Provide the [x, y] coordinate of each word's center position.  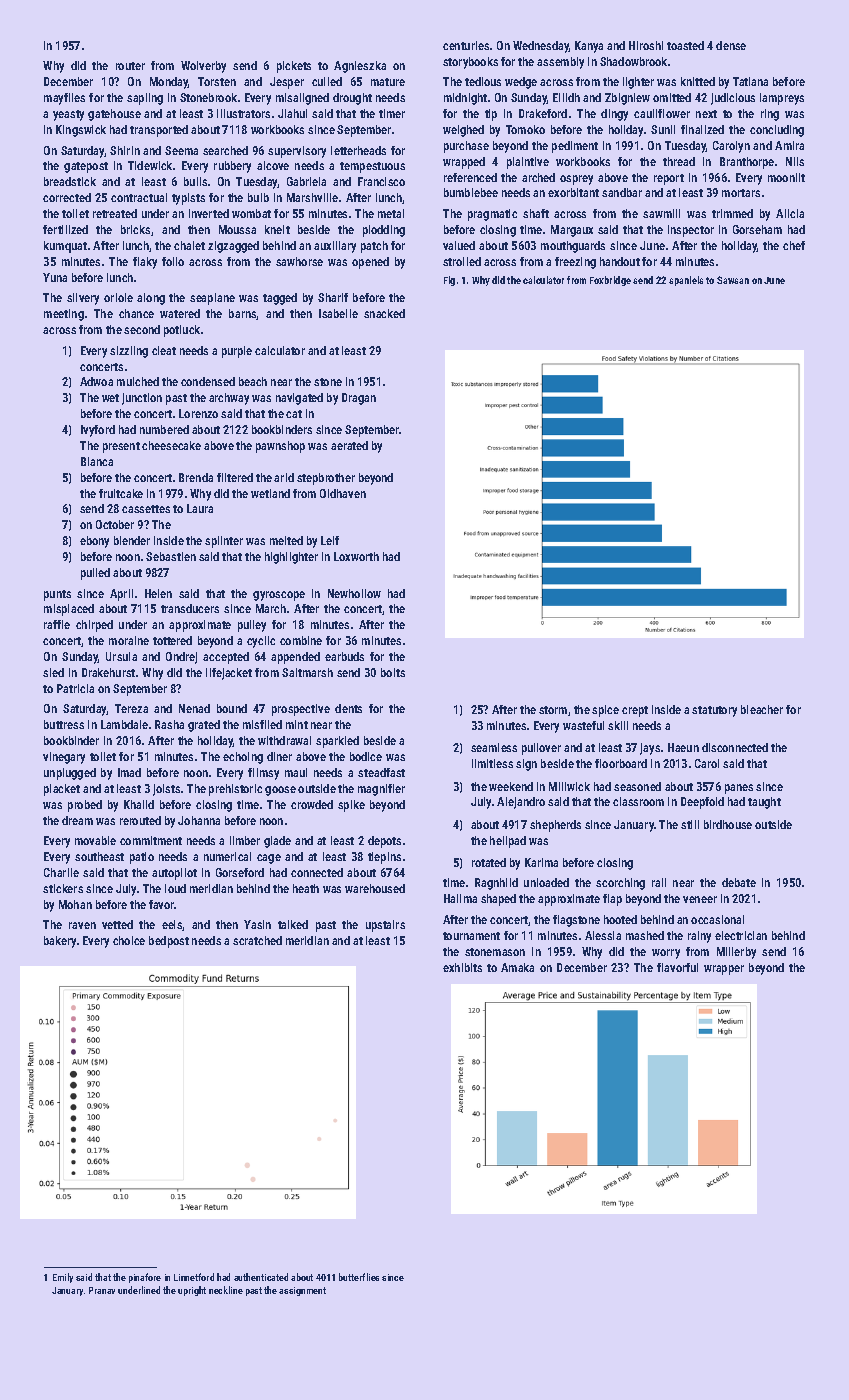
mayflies [64, 99]
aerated [349, 445]
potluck [182, 331]
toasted [685, 45]
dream [77, 820]
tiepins [384, 858]
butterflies [359, 1277]
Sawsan [733, 280]
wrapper [724, 970]
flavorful [677, 967]
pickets [294, 67]
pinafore [145, 1278]
